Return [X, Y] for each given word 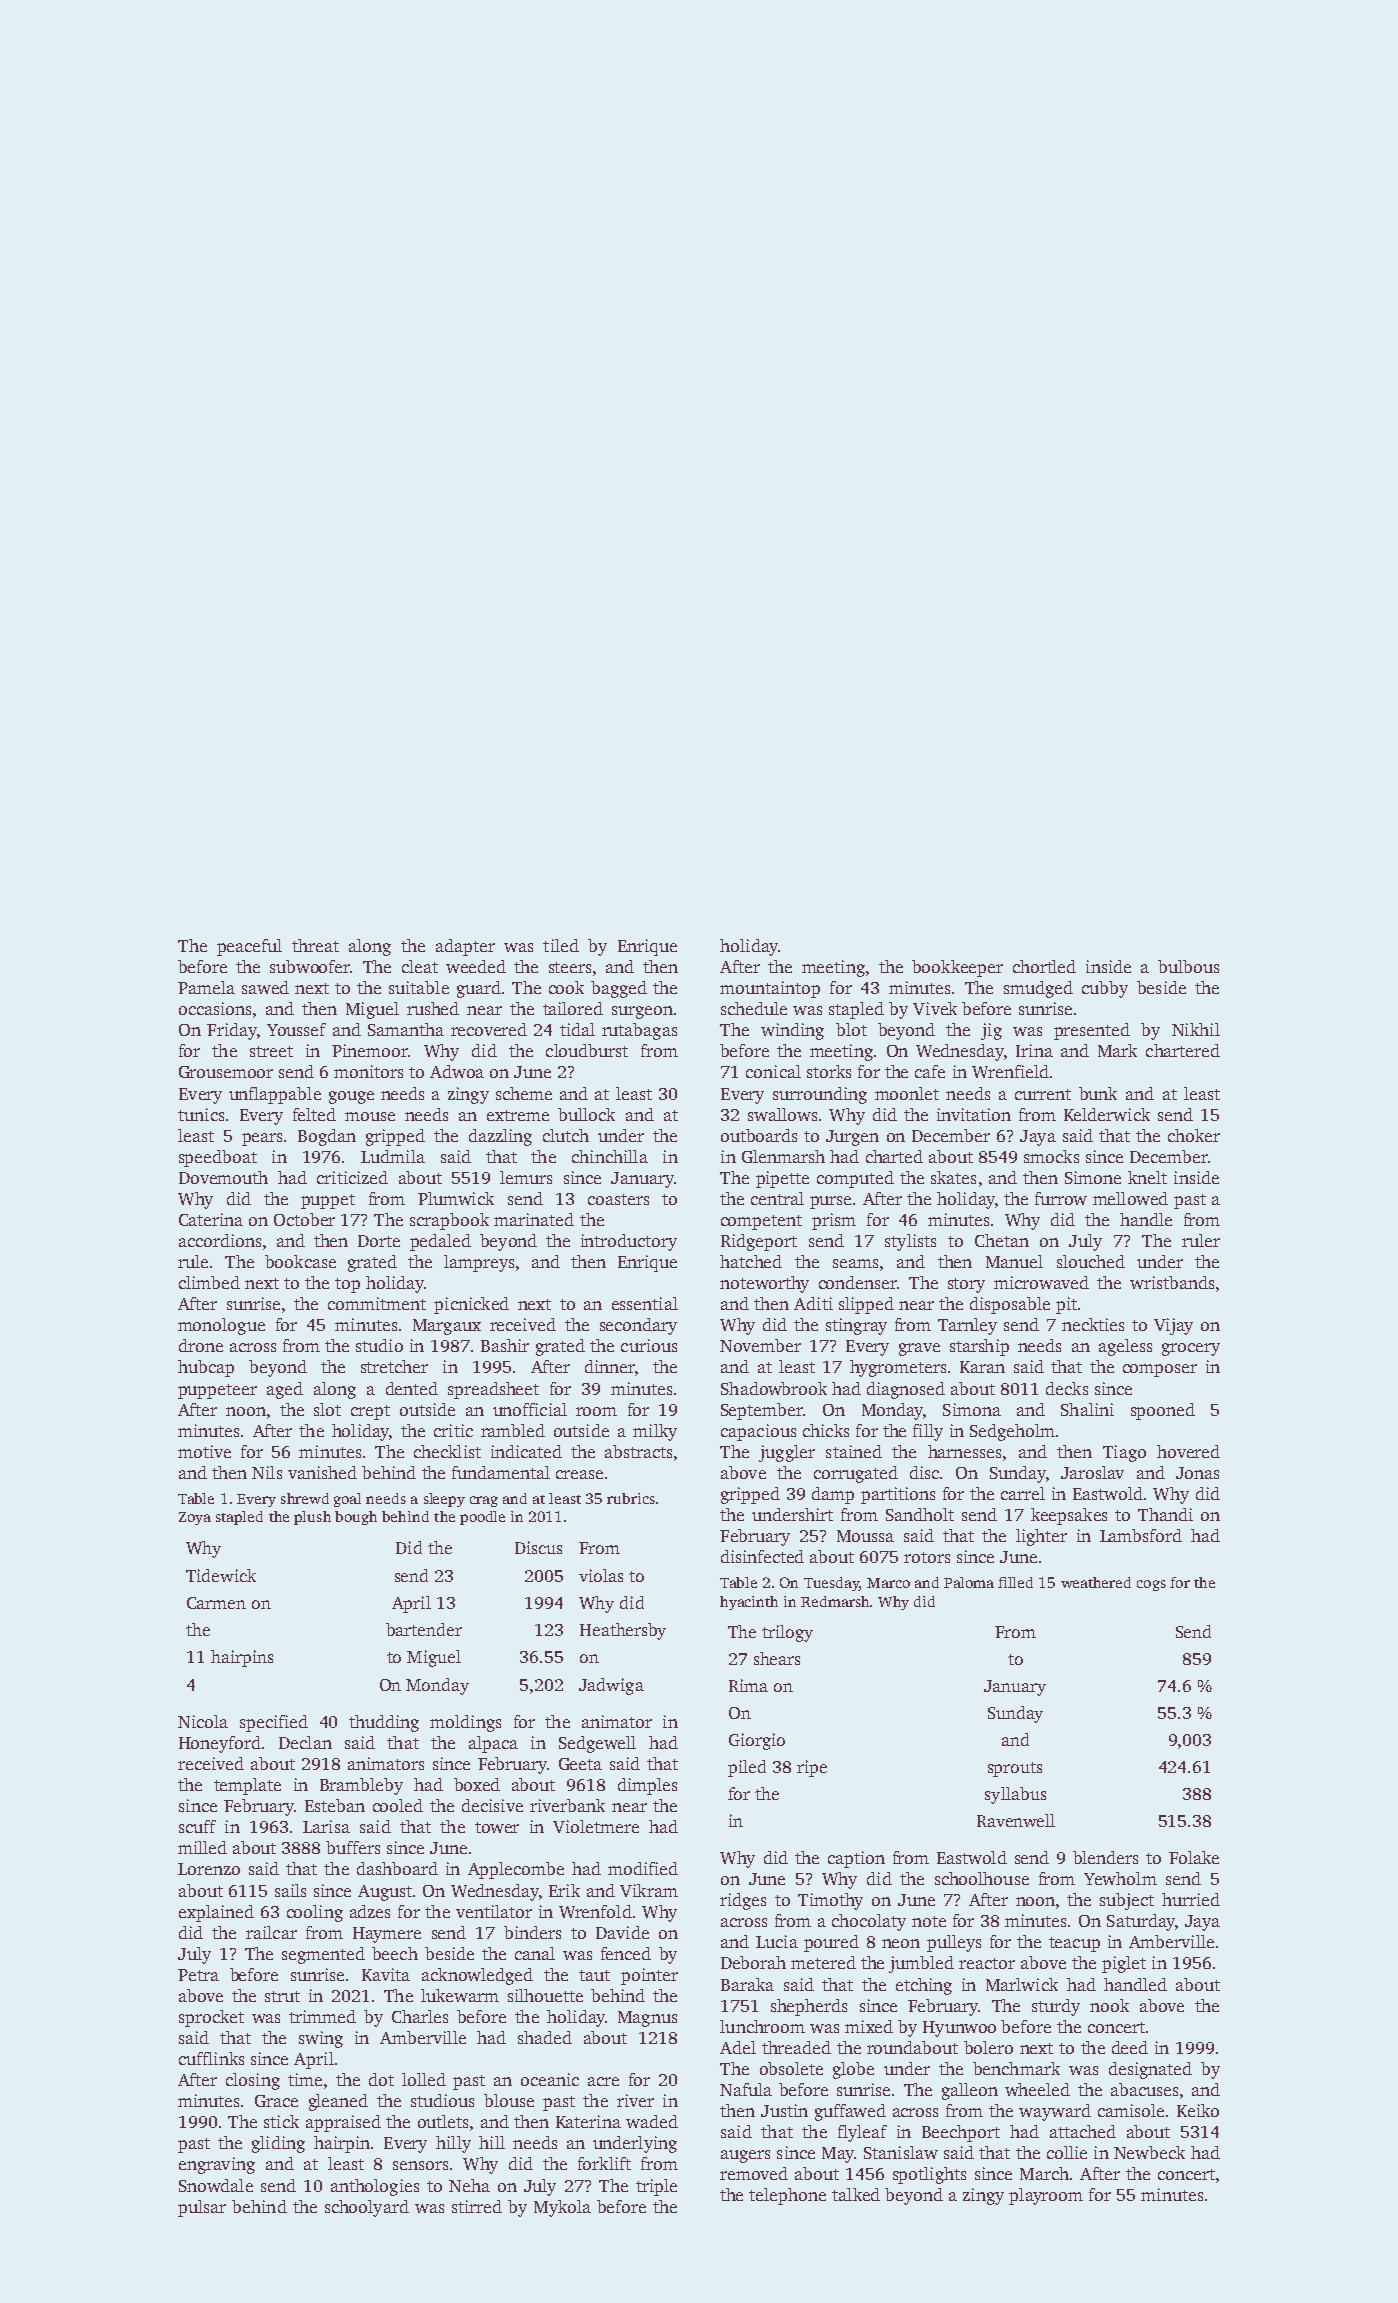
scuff [197, 1826]
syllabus [1015, 1795]
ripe [812, 1768]
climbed [209, 1282]
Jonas [1197, 1473]
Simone [1093, 1177]
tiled [561, 945]
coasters [618, 1199]
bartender [424, 1629]
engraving [217, 2165]
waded [652, 2121]
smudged [1038, 989]
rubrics [631, 1498]
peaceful [249, 947]
